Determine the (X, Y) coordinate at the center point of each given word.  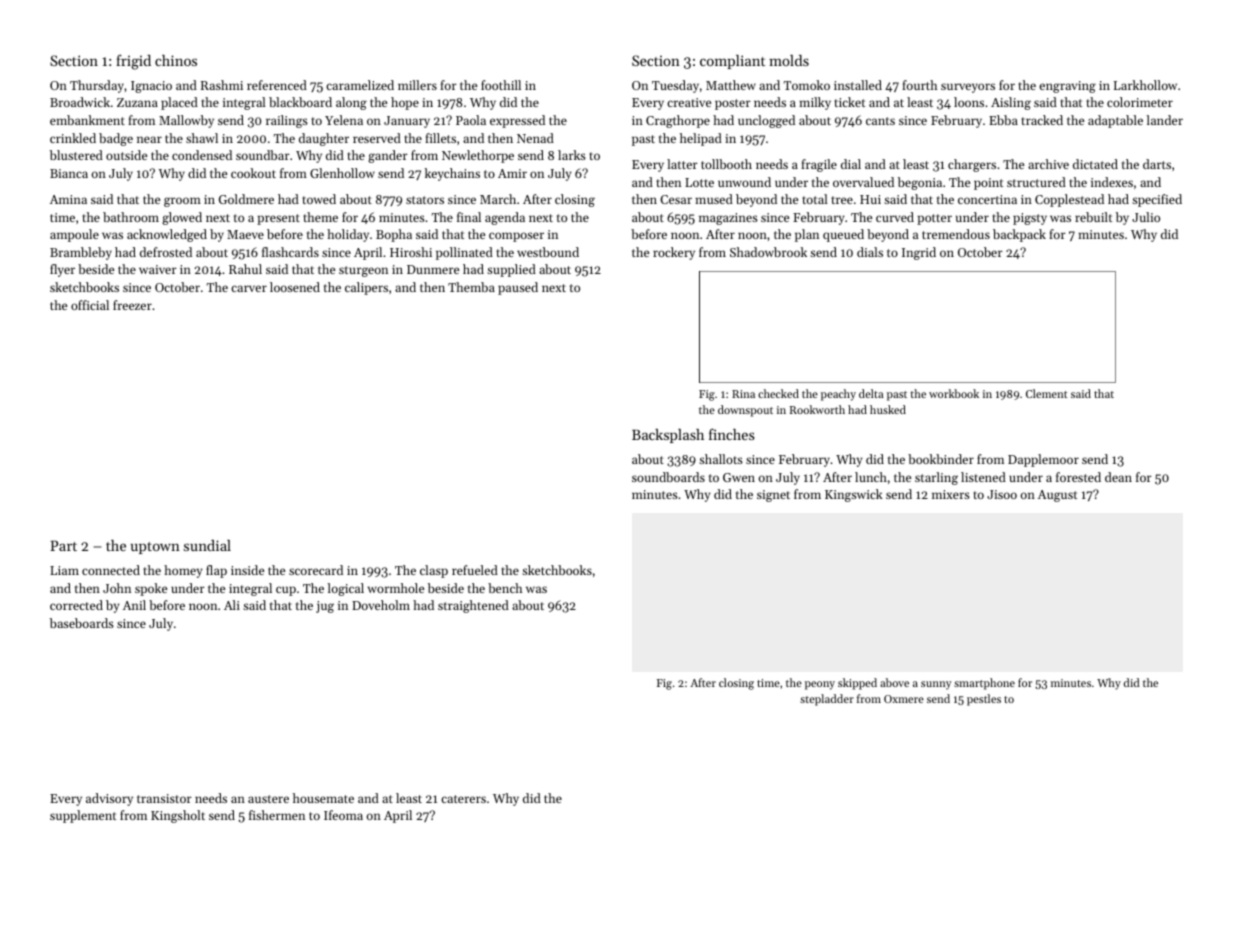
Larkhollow (1145, 85)
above (894, 682)
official (90, 305)
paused (518, 288)
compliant (732, 62)
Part (63, 545)
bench (505, 588)
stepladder (827, 700)
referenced (277, 85)
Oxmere (904, 699)
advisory (109, 799)
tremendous (956, 234)
